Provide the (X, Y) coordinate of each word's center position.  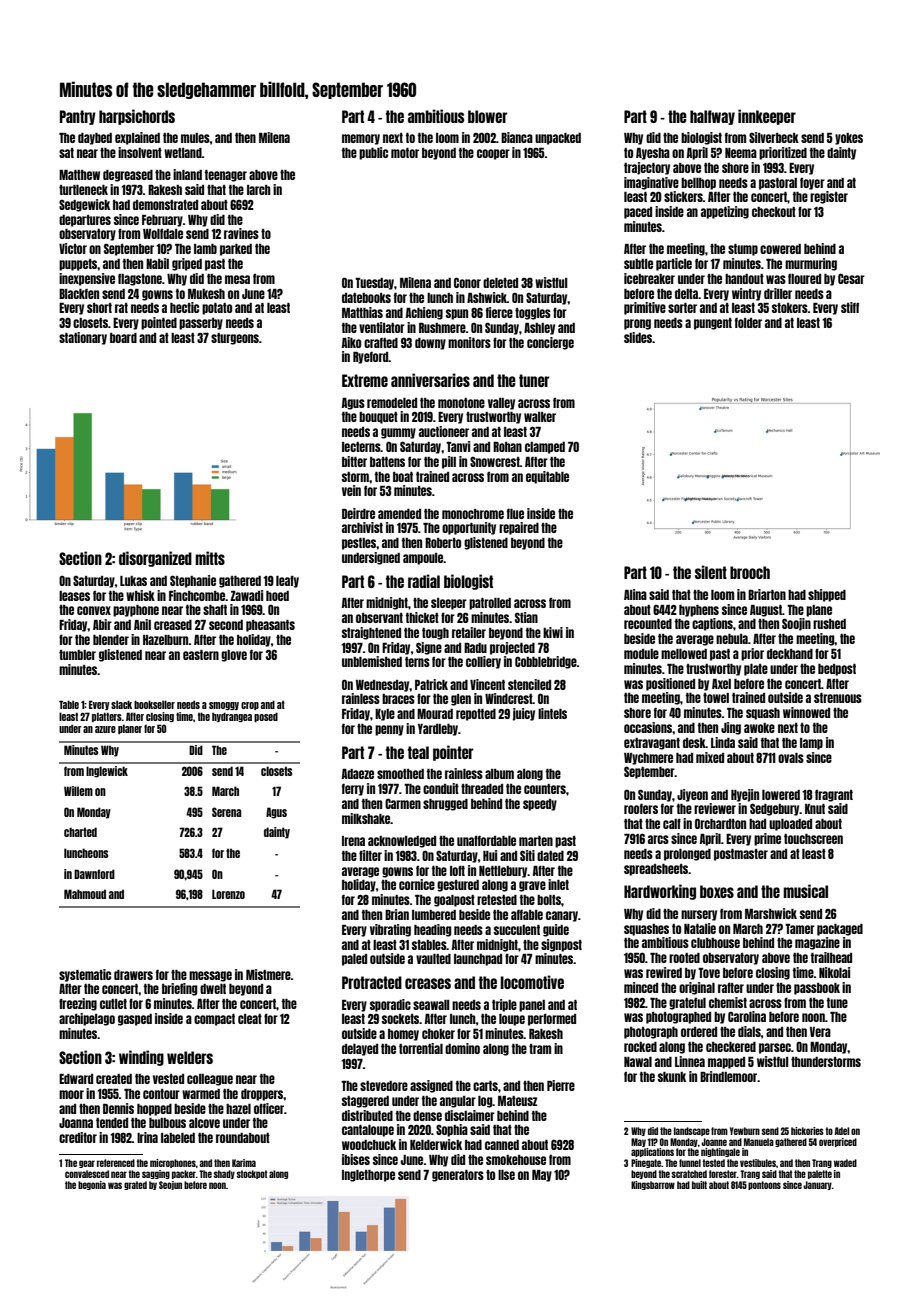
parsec (775, 1048)
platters (107, 717)
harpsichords (137, 117)
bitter (354, 461)
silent (711, 572)
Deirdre (358, 513)
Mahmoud (85, 894)
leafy (287, 581)
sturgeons (235, 339)
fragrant (834, 796)
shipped (827, 595)
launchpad (478, 960)
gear (87, 1164)
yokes (849, 139)
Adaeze (358, 774)
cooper (493, 154)
